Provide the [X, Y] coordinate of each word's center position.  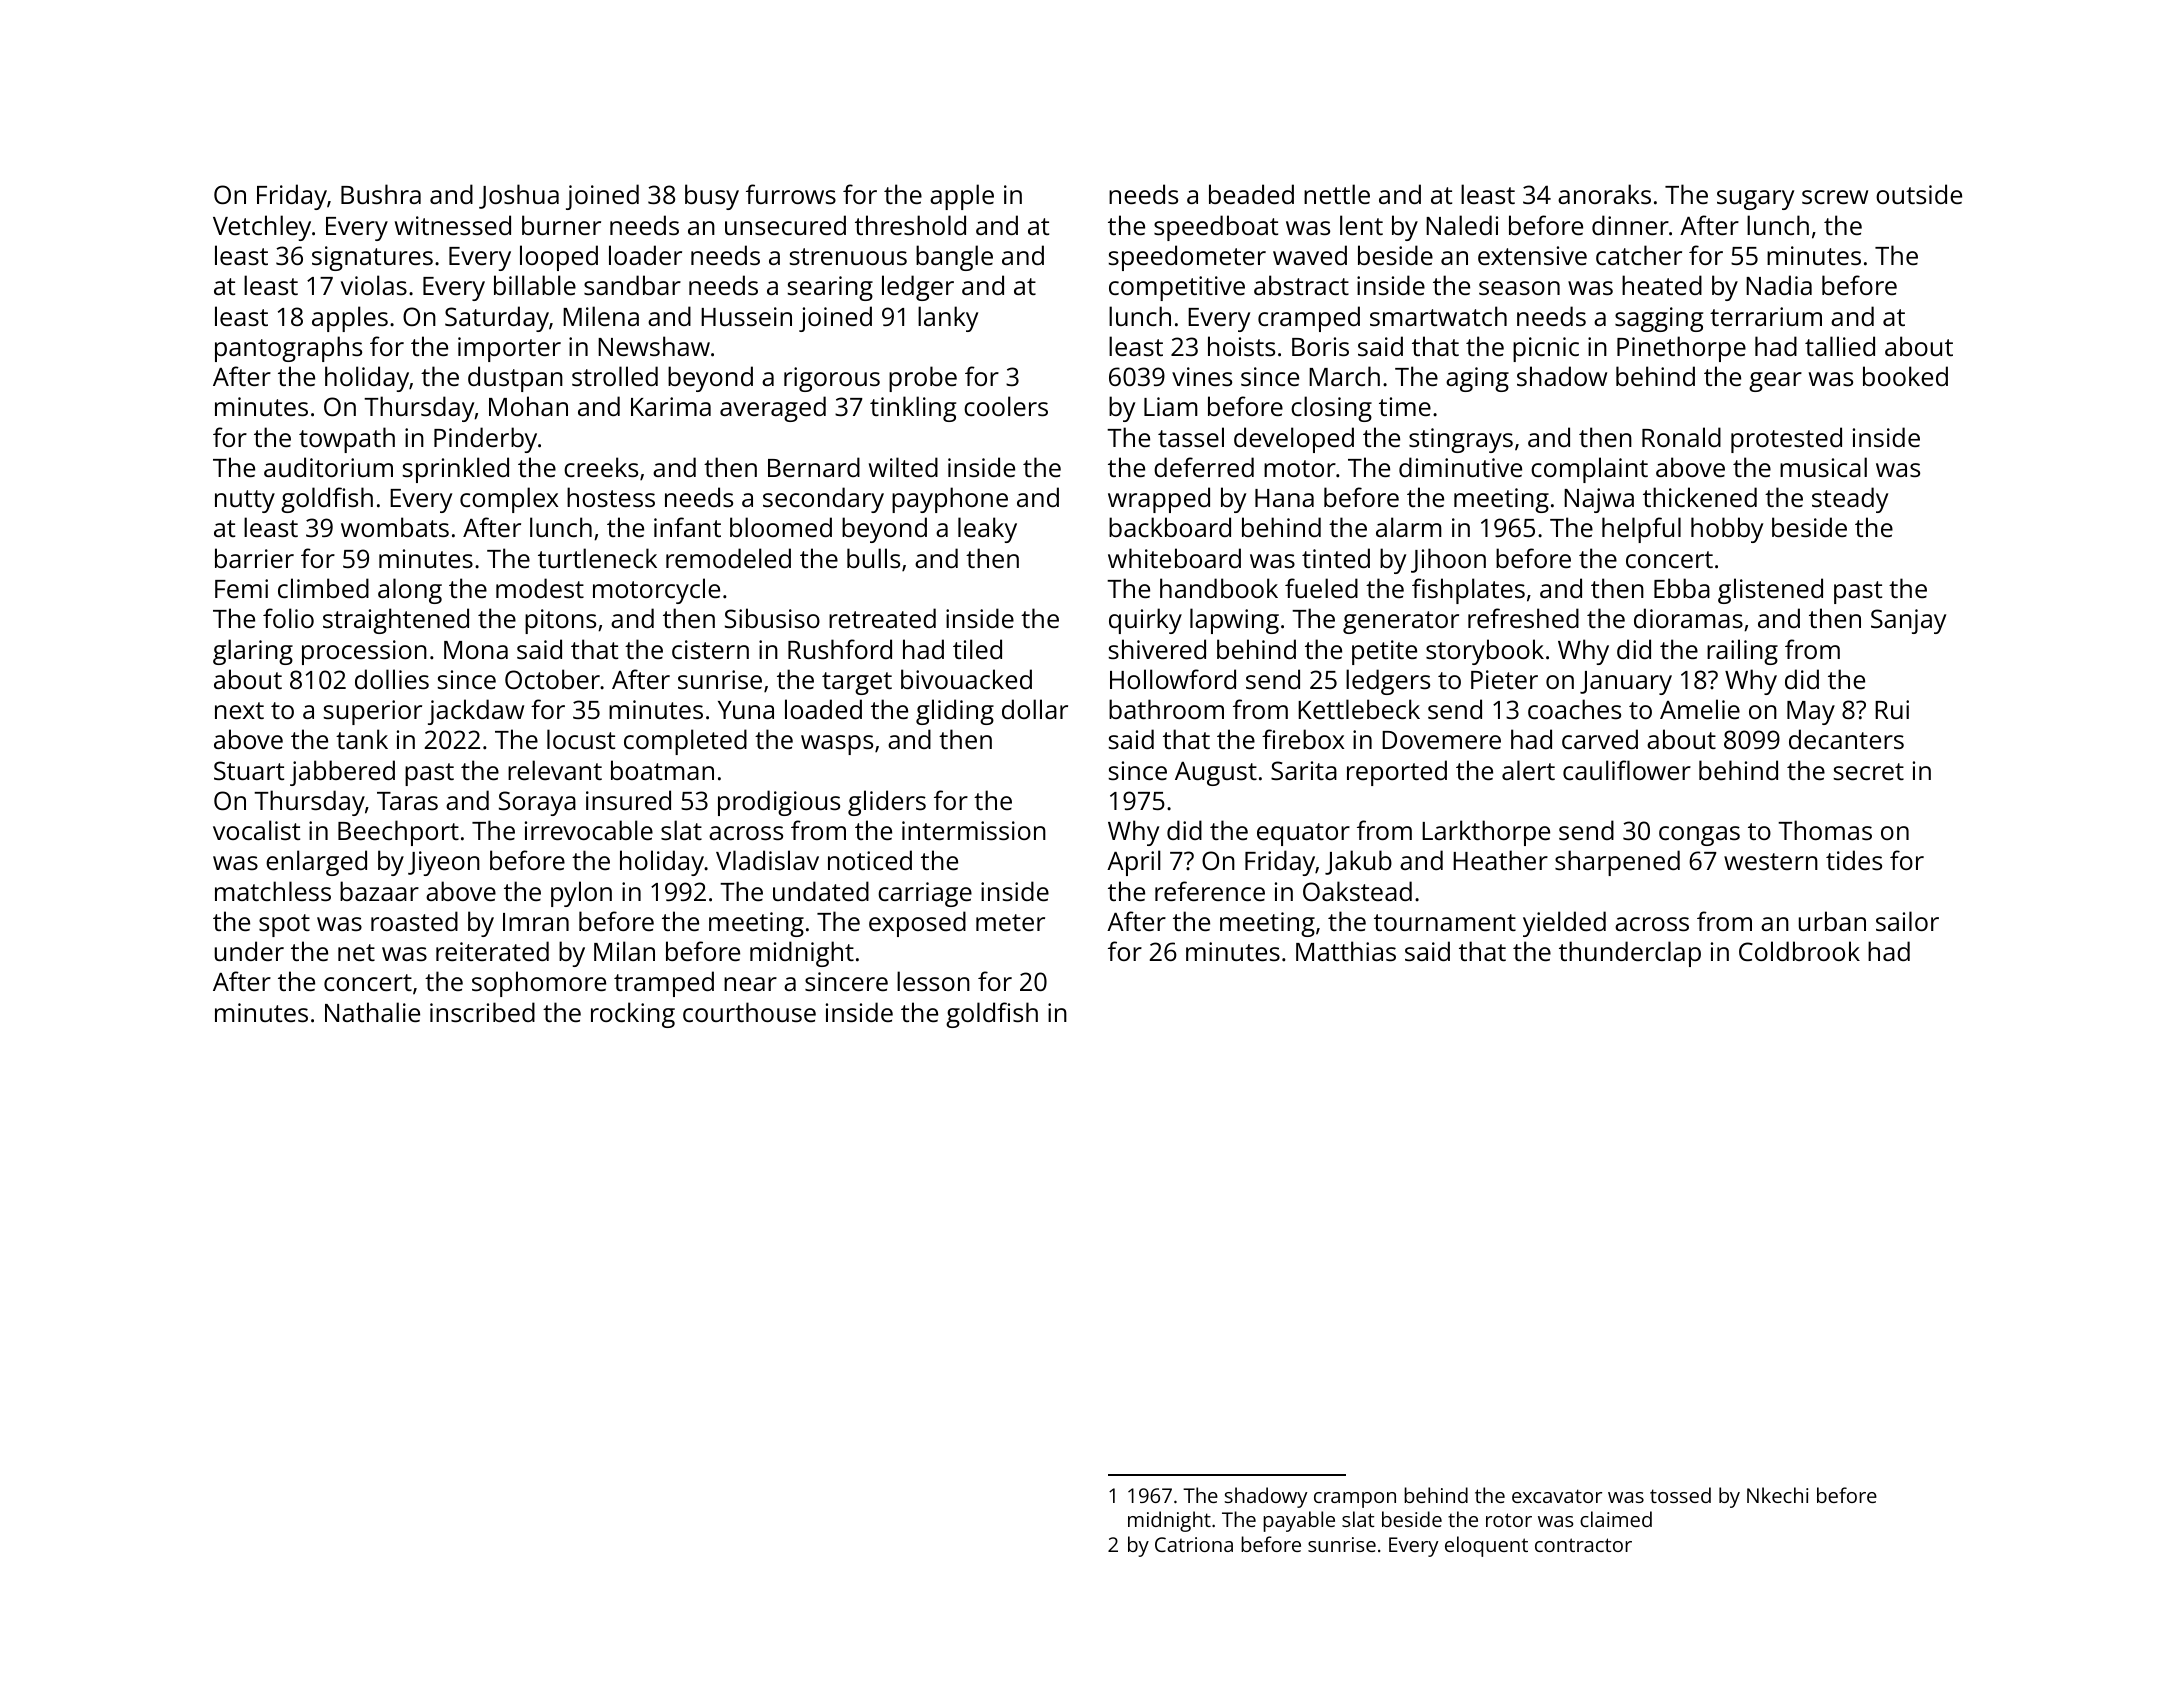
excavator [1557, 1496]
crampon [1355, 1500]
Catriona [1194, 1544]
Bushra [381, 194]
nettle [1337, 194]
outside [1919, 194]
